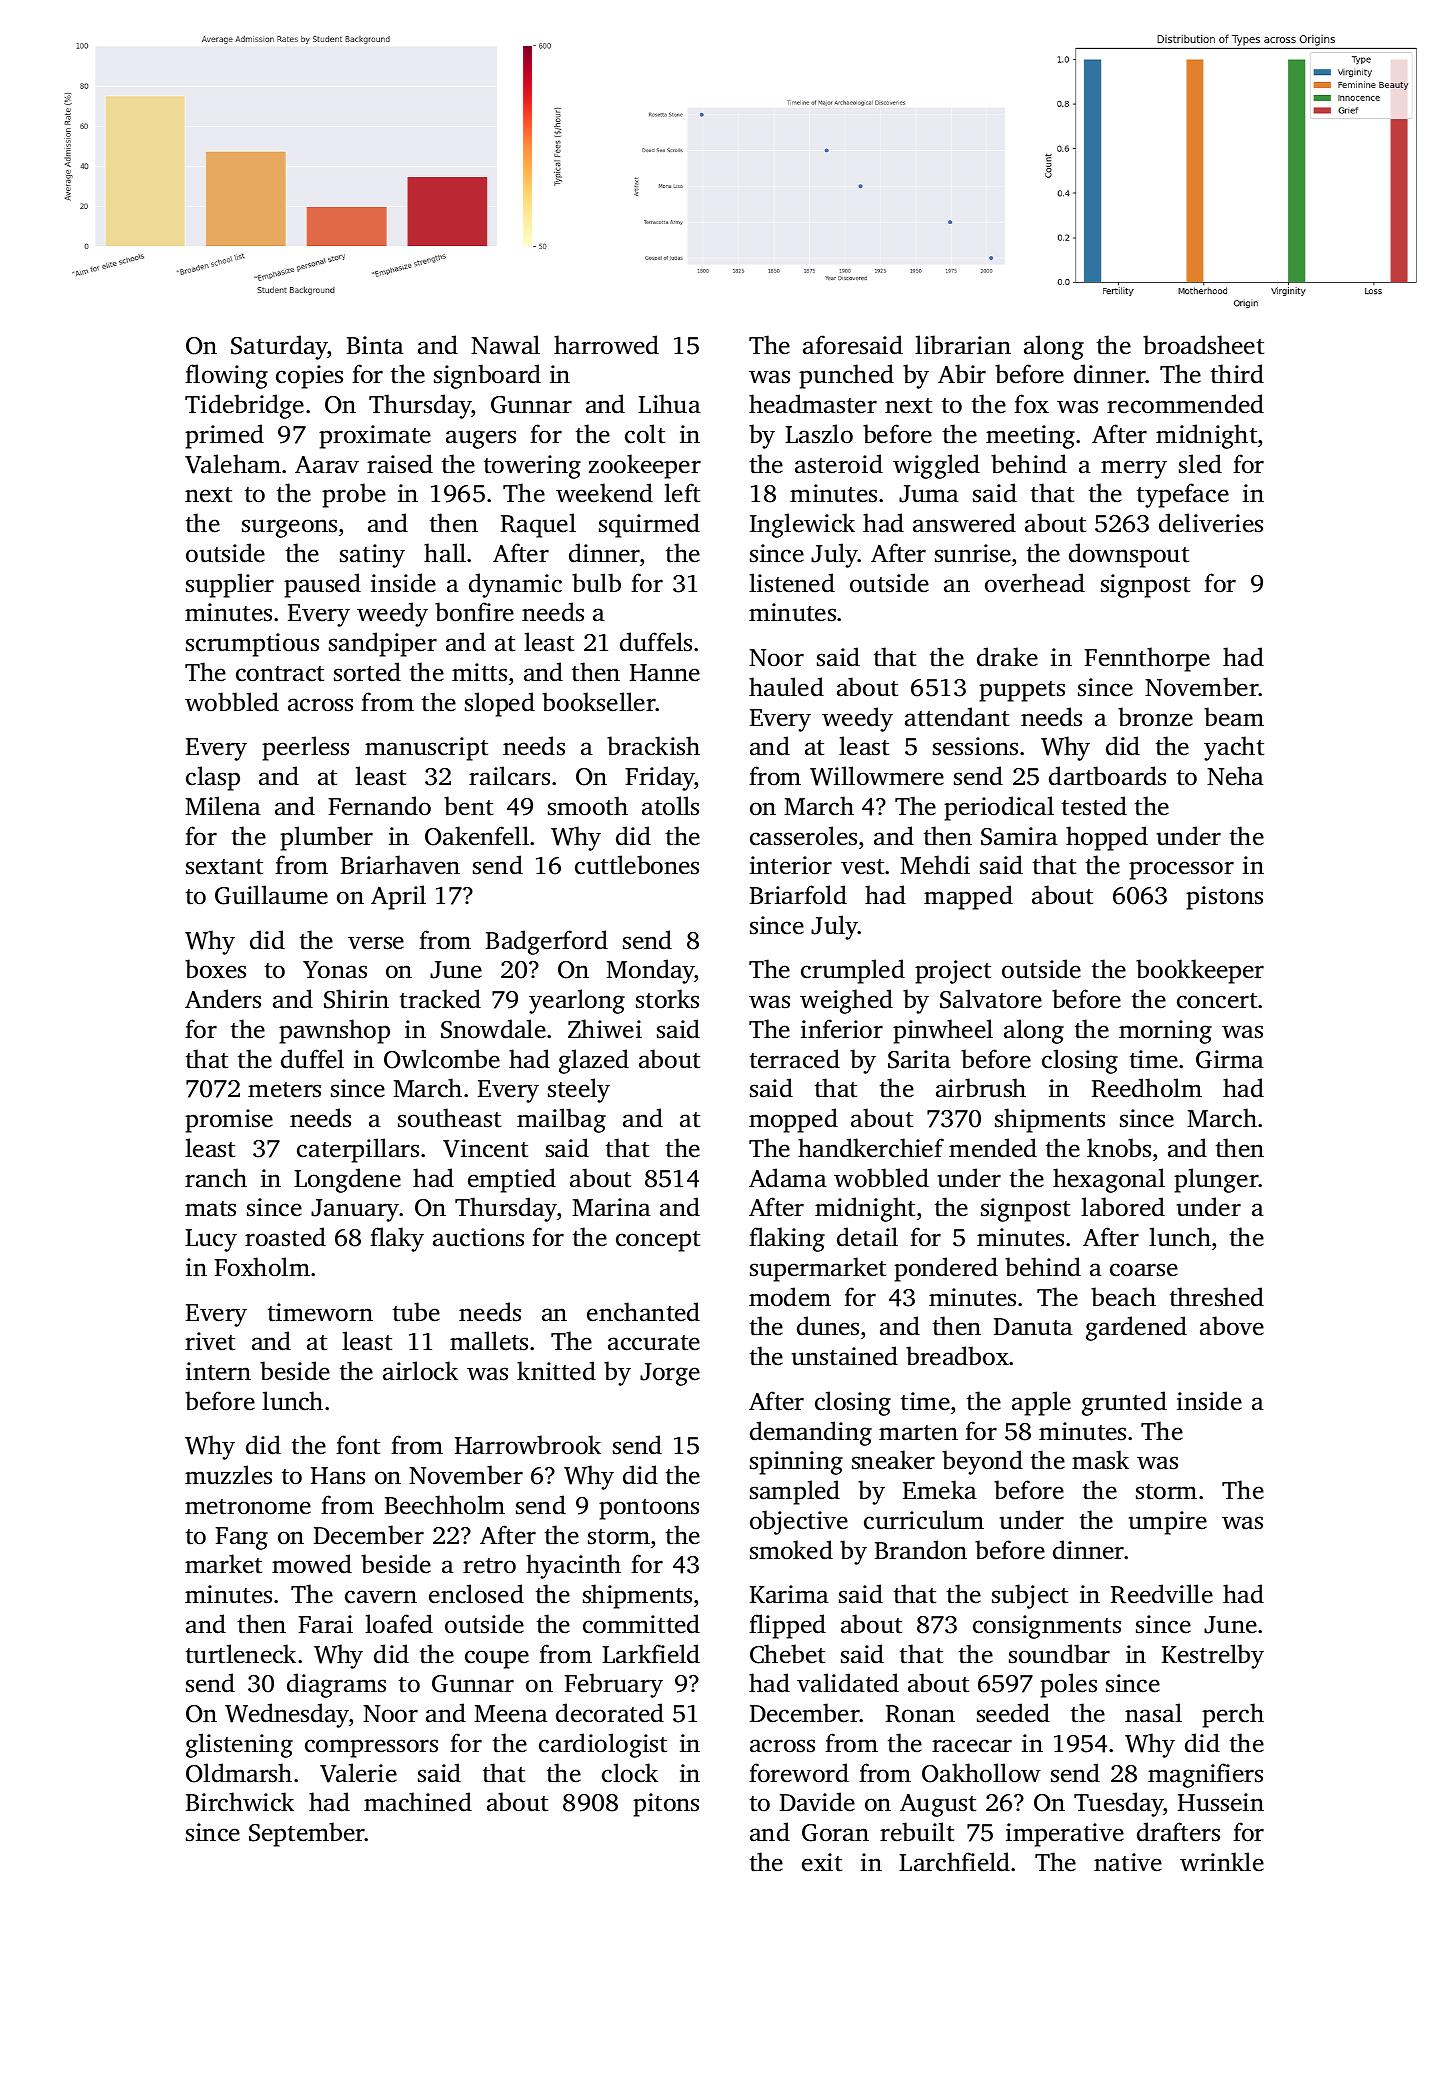  Describe the element at coordinates (822, 1862) in the screenshot. I see `exit` at that location.
